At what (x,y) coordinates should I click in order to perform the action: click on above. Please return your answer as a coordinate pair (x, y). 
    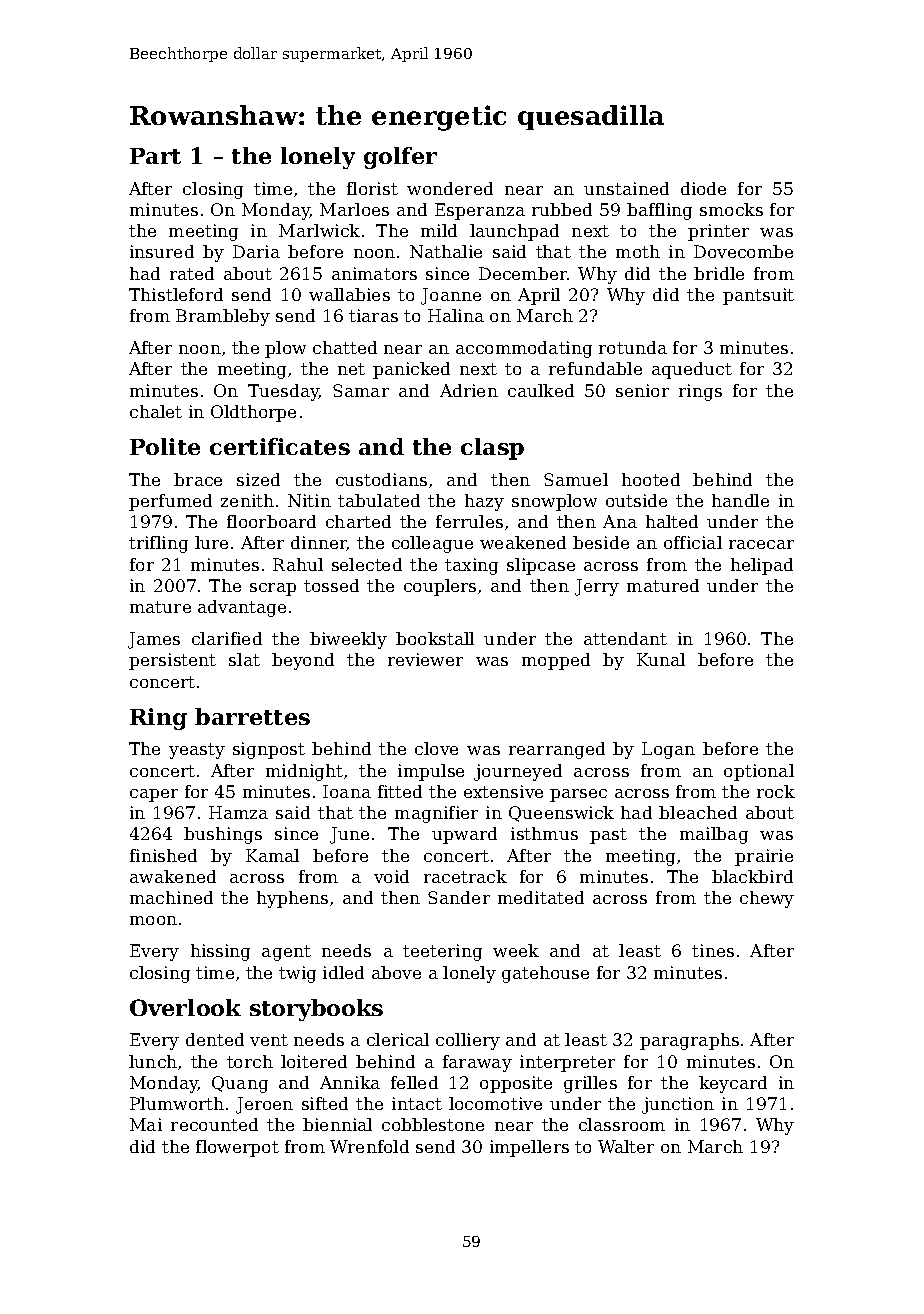
    Looking at the image, I should click on (396, 972).
